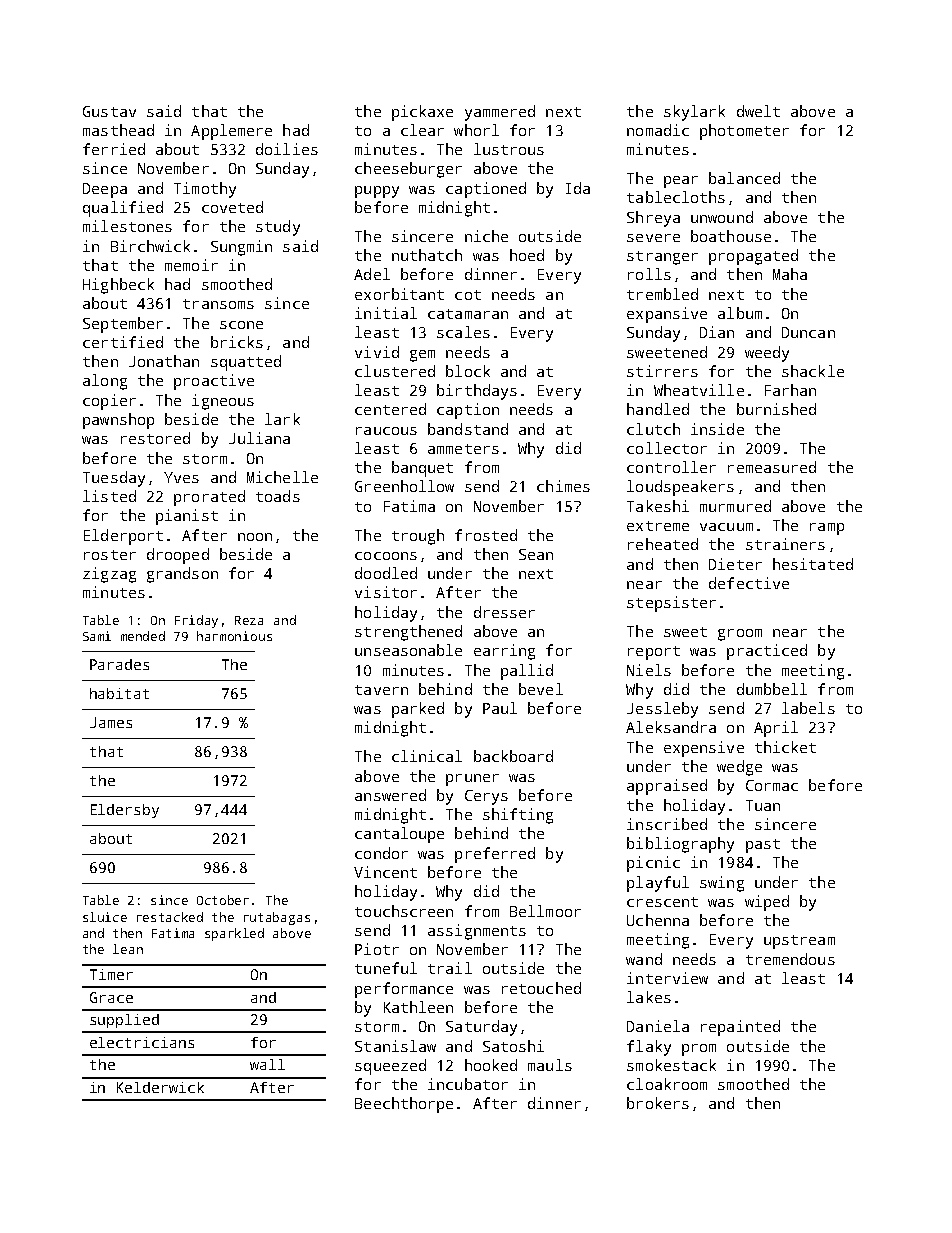  I want to click on brokers, so click(658, 1103).
